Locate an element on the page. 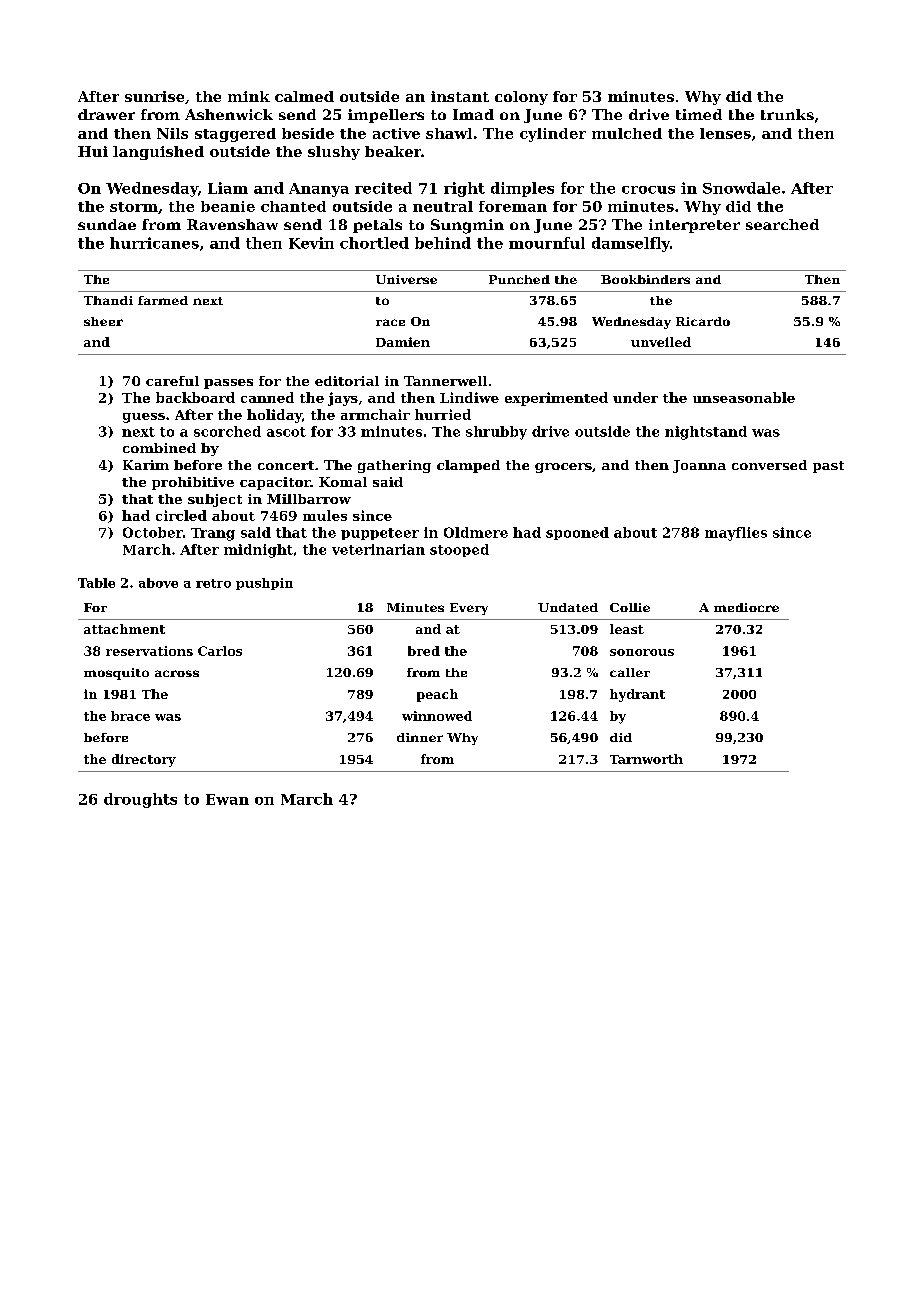  mink is located at coordinates (249, 96).
